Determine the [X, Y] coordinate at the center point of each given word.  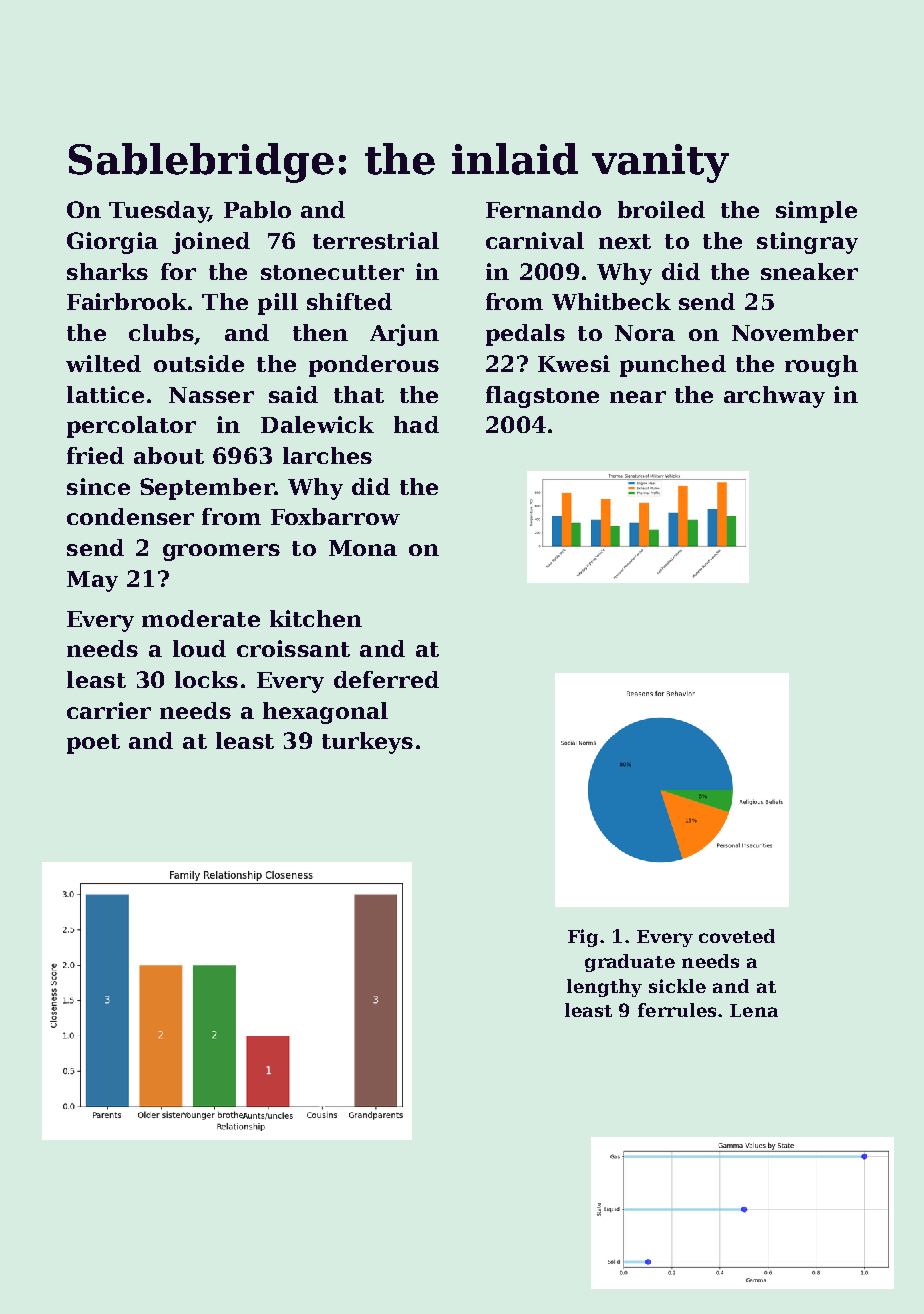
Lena [754, 1010]
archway [774, 397]
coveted [737, 936]
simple [816, 212]
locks [206, 679]
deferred [386, 679]
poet [93, 744]
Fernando [543, 209]
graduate [630, 963]
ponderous [374, 366]
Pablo [257, 209]
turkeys [367, 743]
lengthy [604, 988]
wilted [103, 363]
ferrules [677, 1010]
